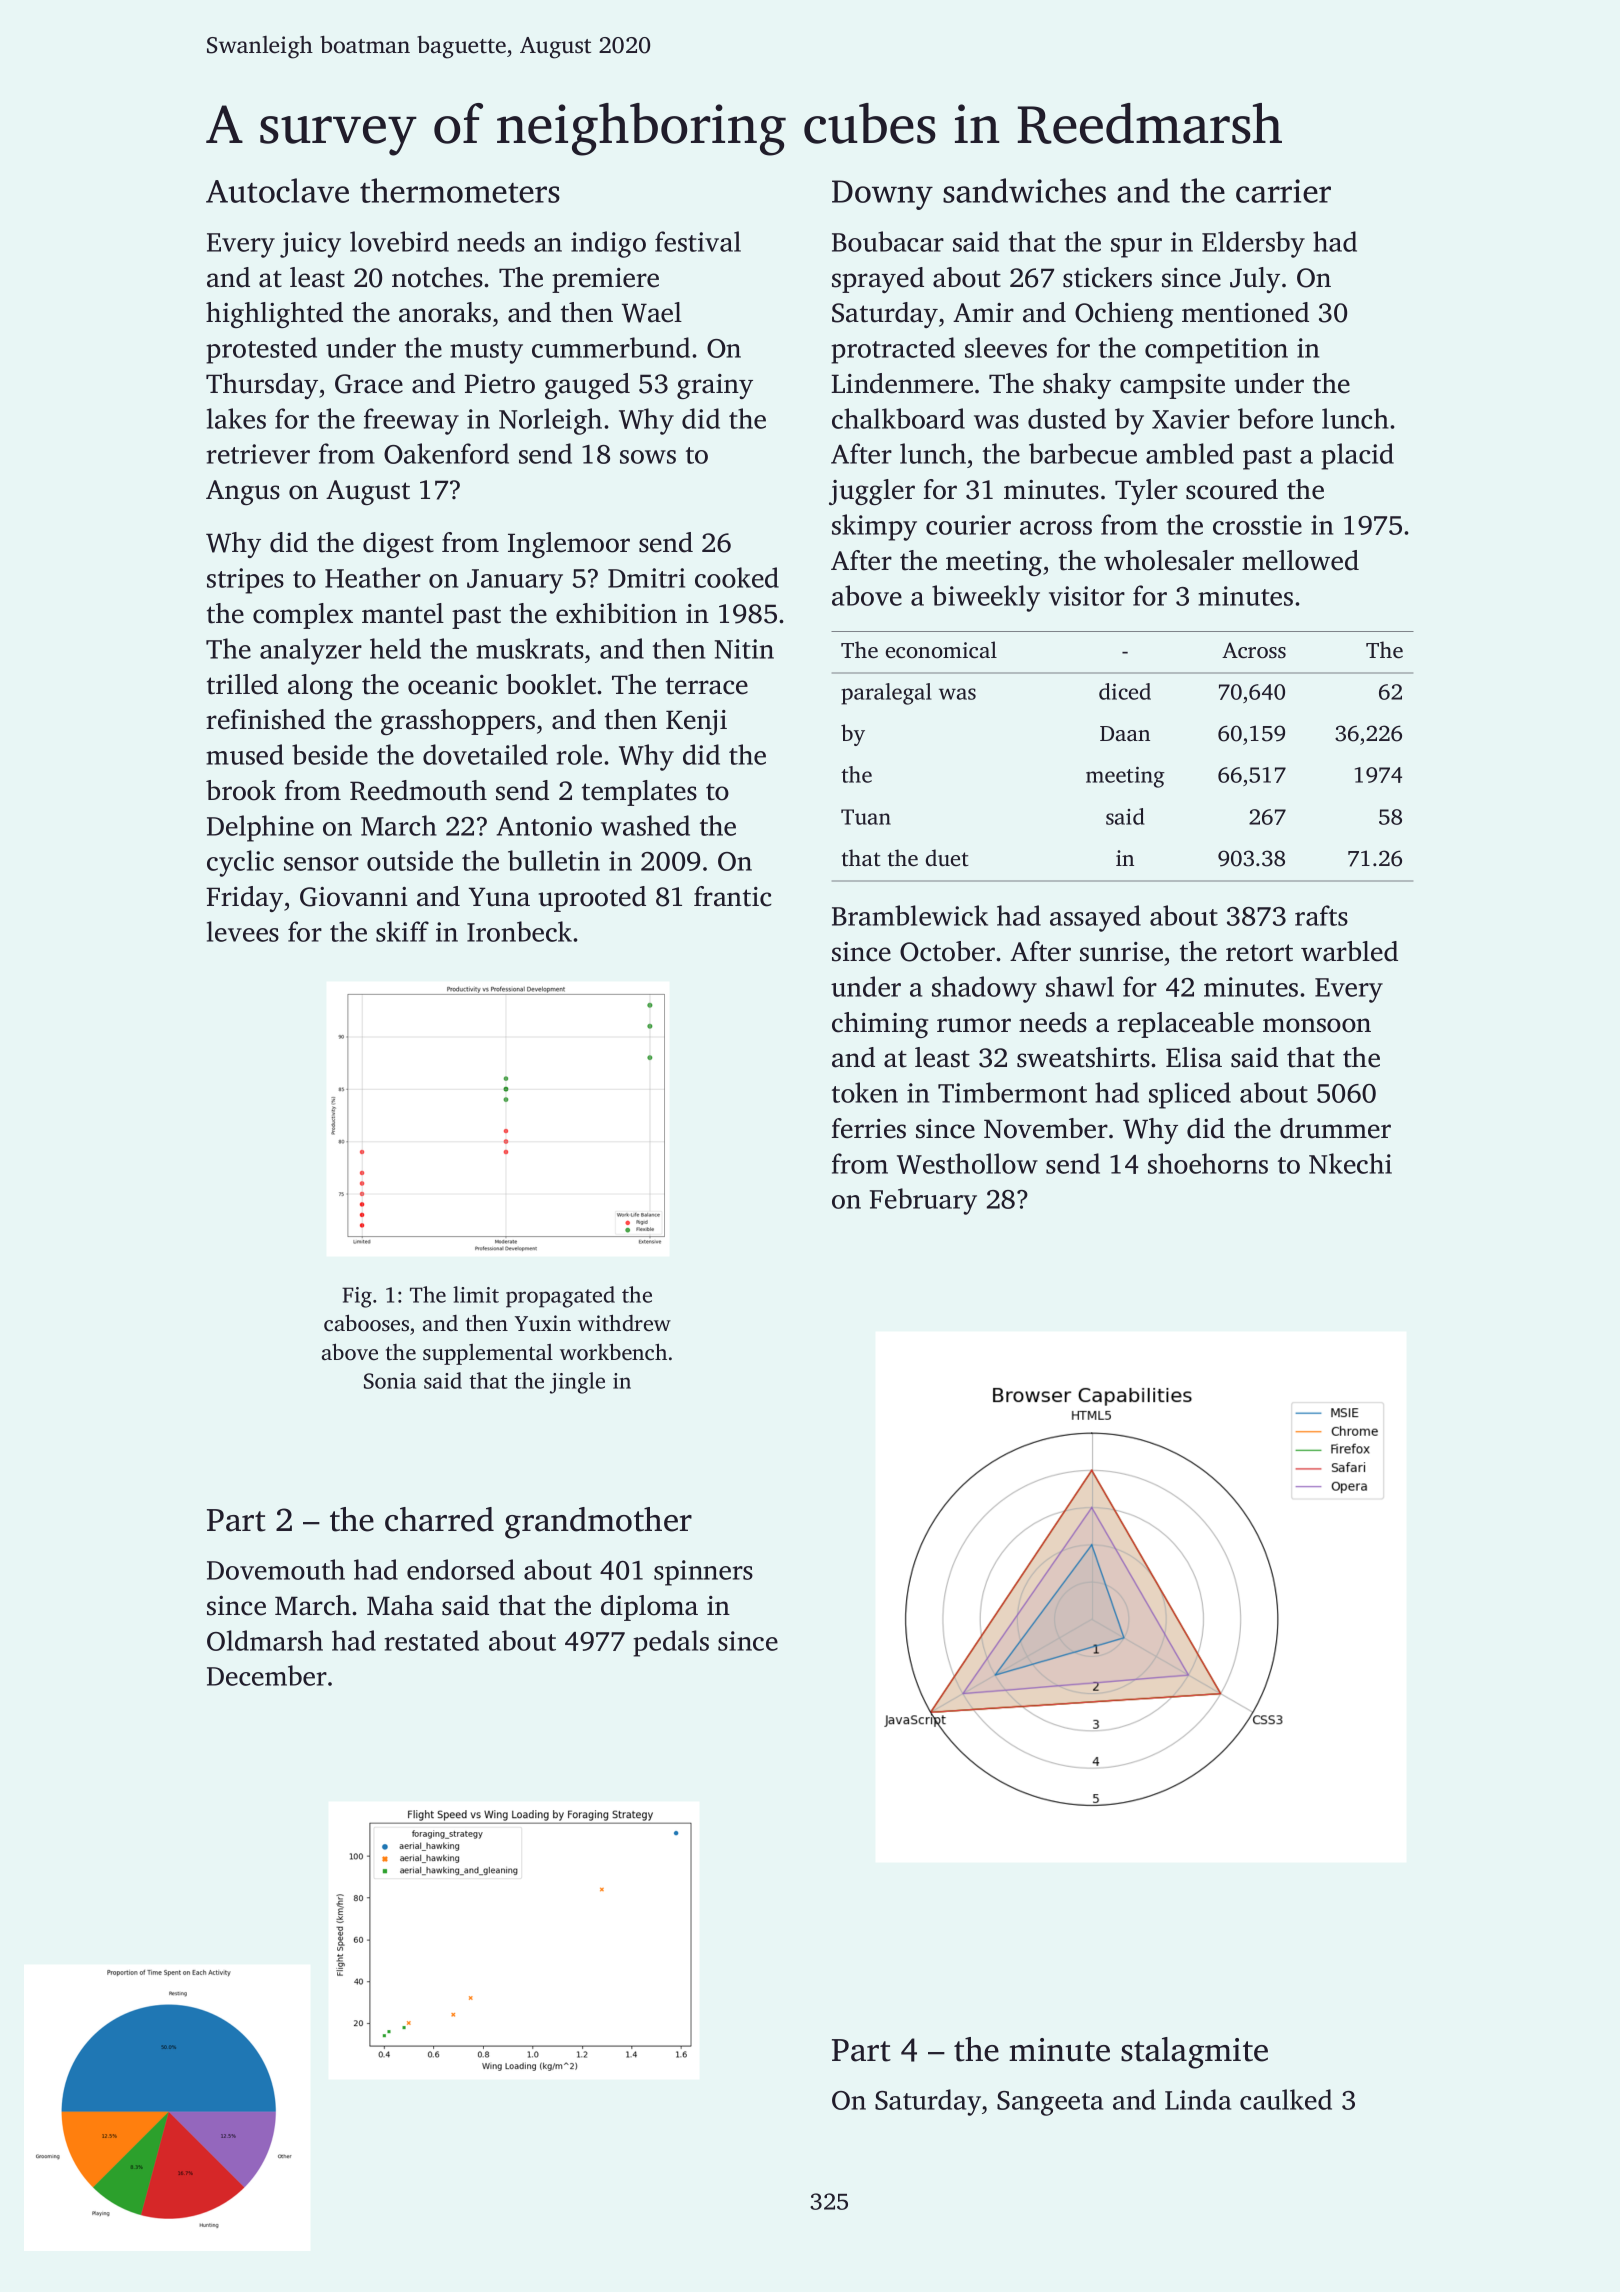  Describe the element at coordinates (974, 1025) in the page. I see `rumor` at that location.
